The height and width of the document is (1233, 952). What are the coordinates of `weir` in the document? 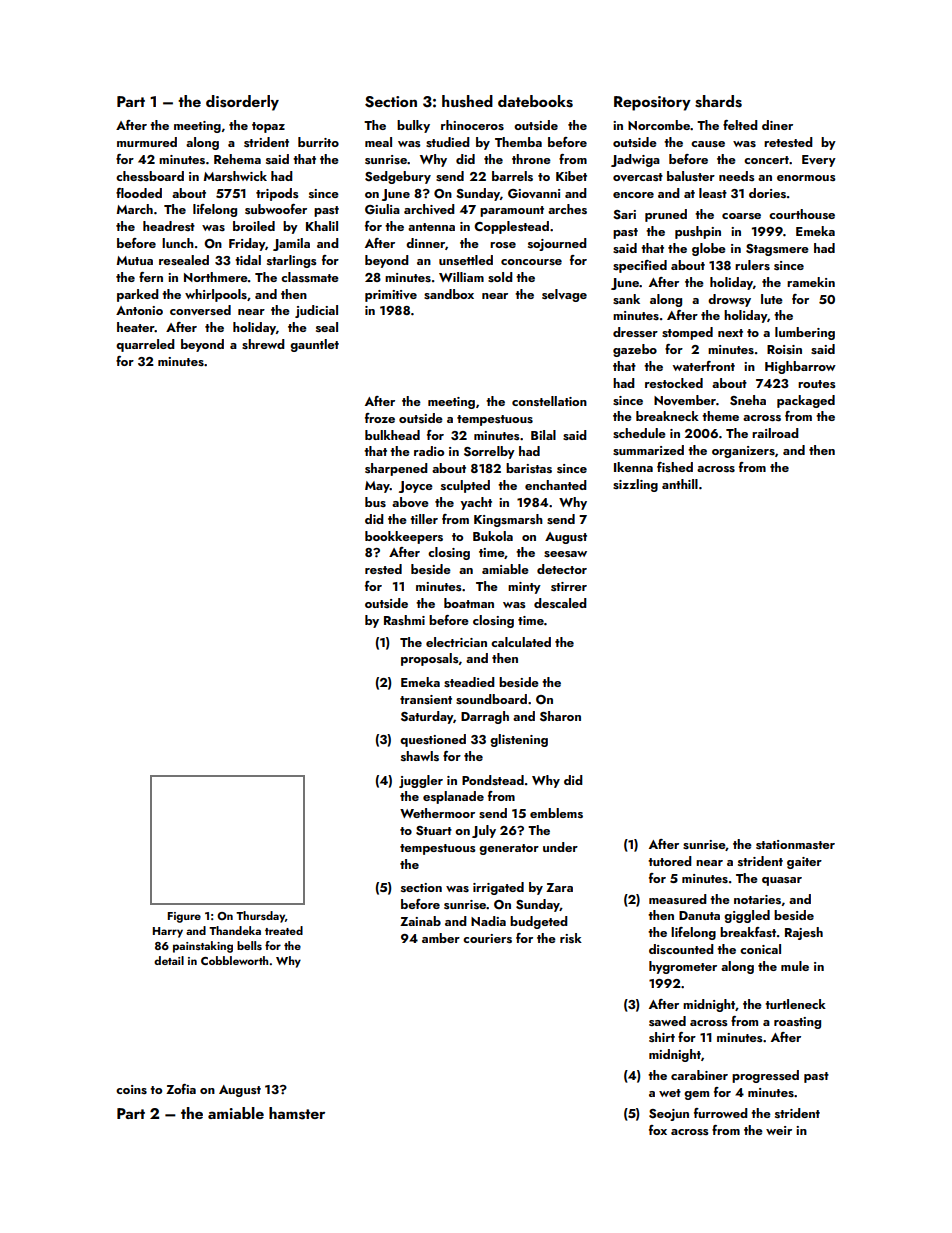 It's located at (779, 1130).
